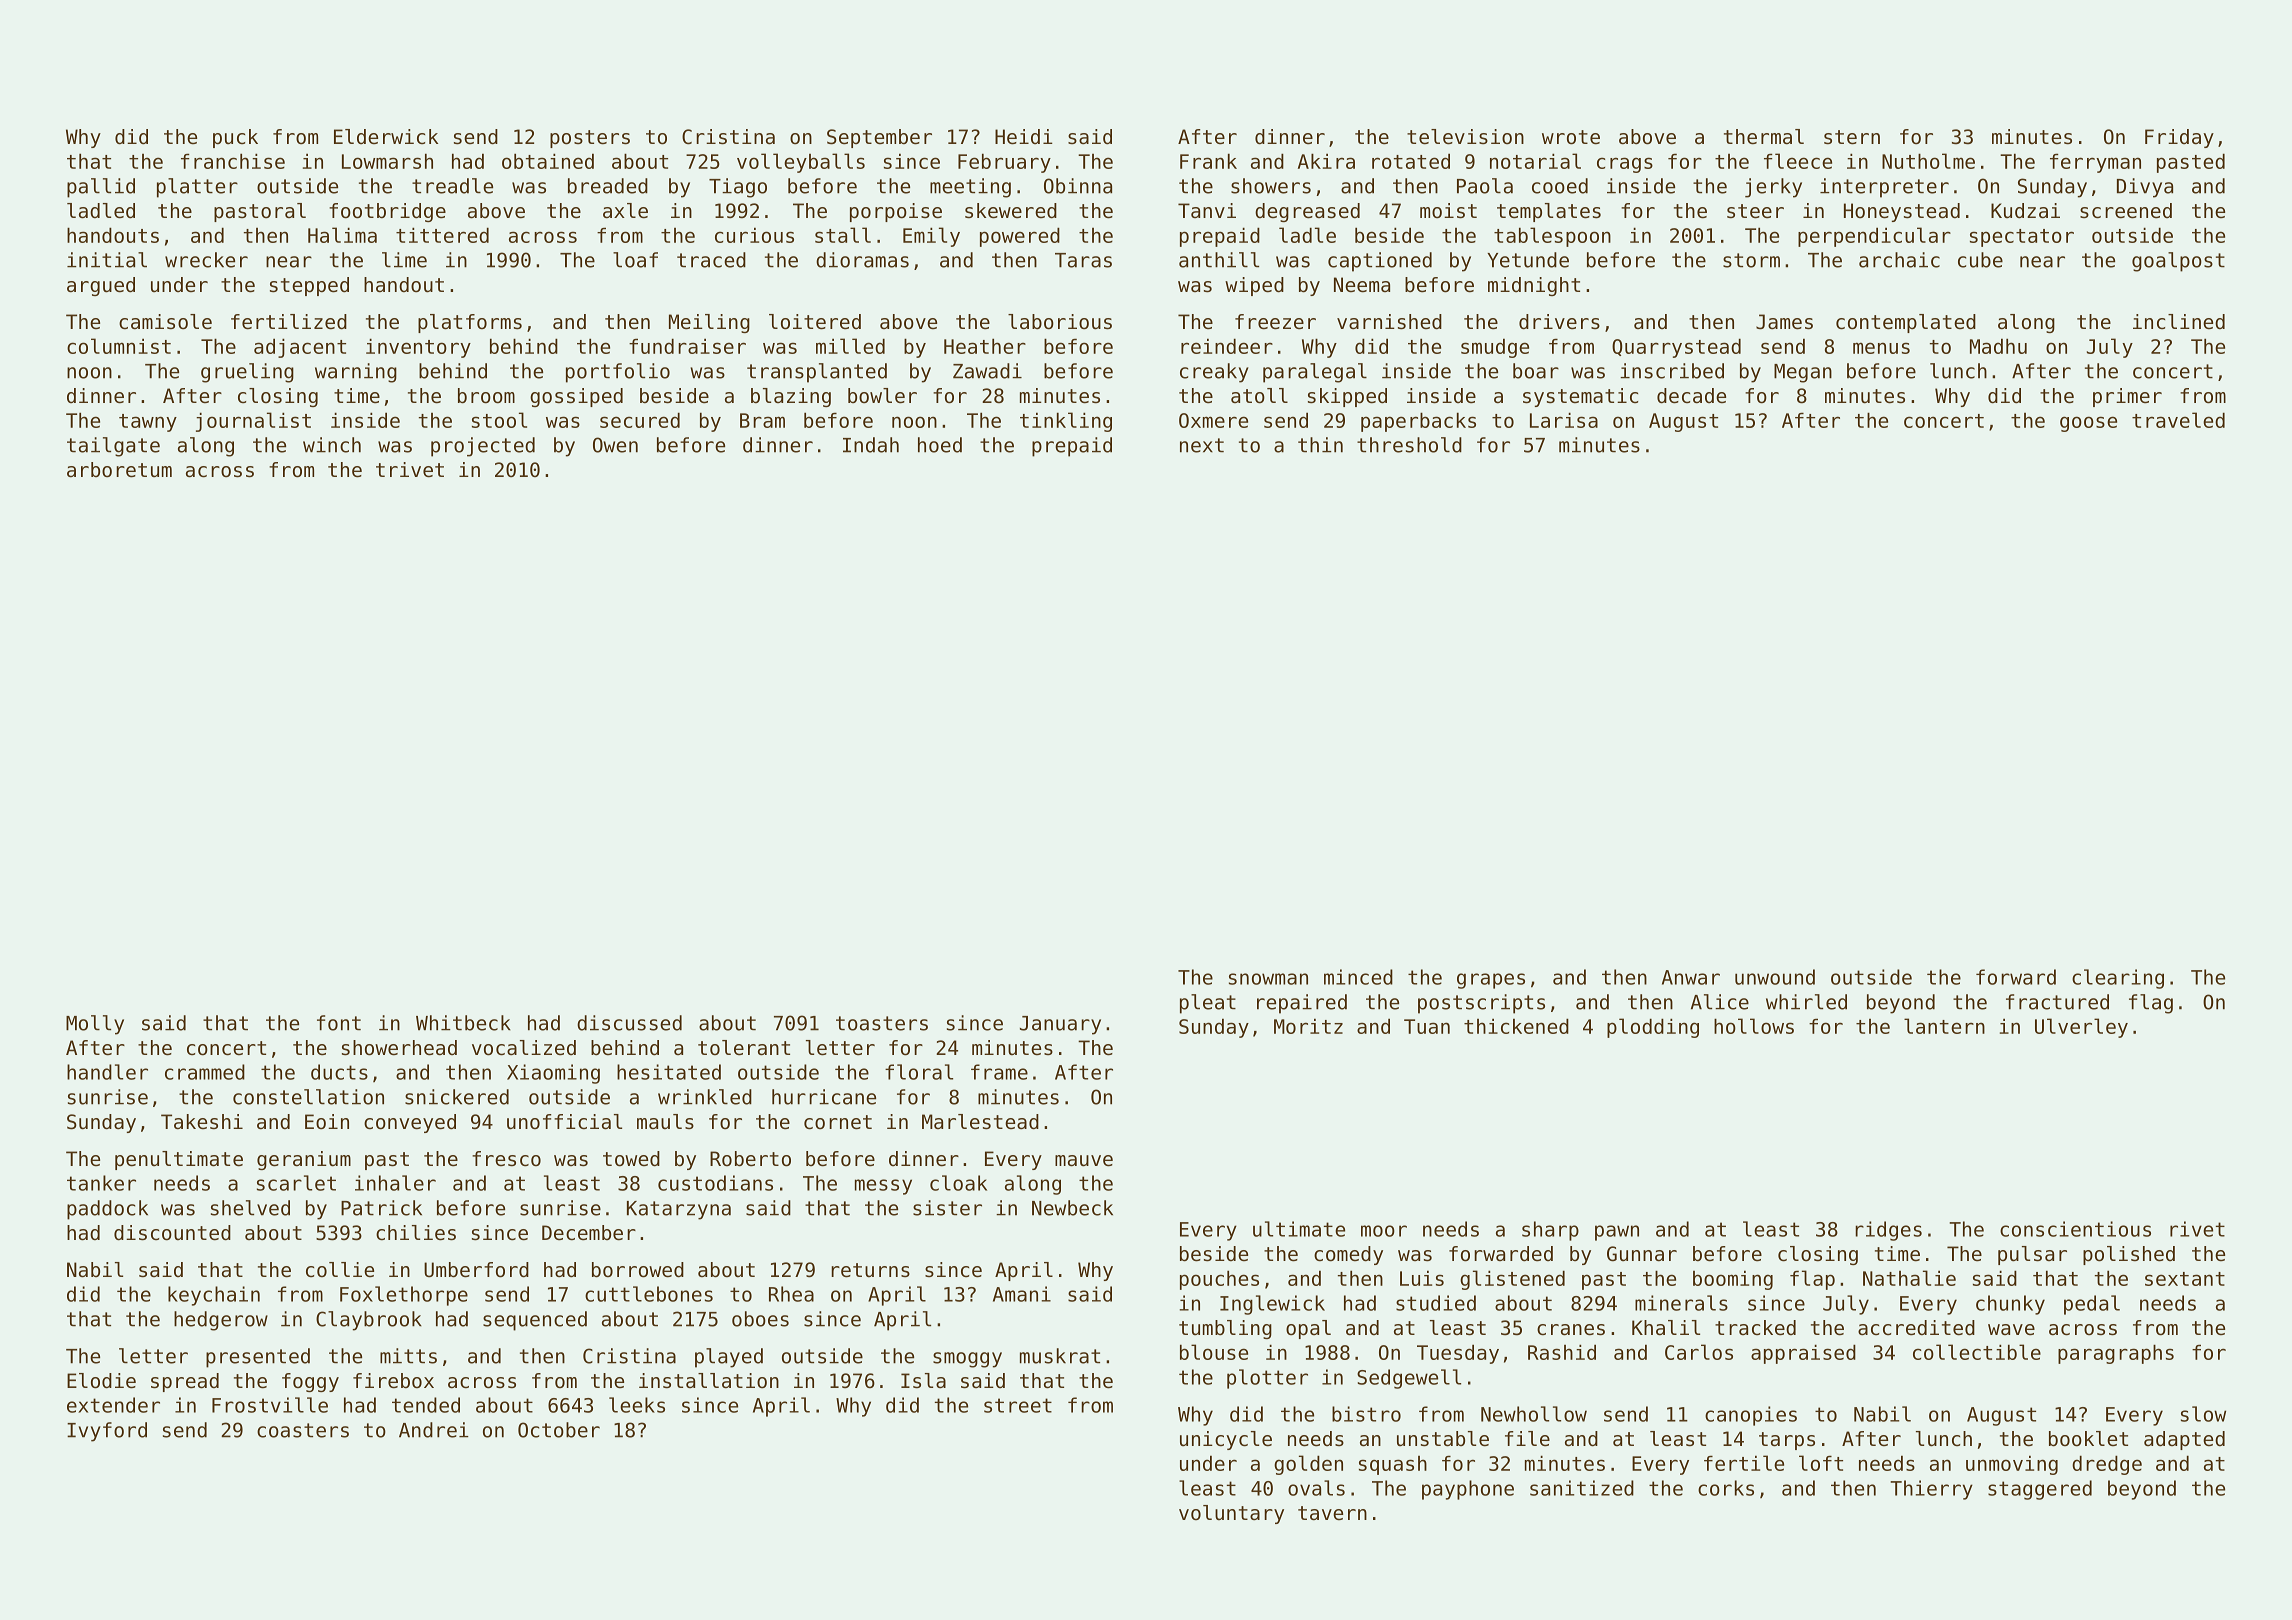 This screenshot has width=2292, height=1620. Describe the element at coordinates (107, 1432) in the screenshot. I see `Ivyford` at that location.
